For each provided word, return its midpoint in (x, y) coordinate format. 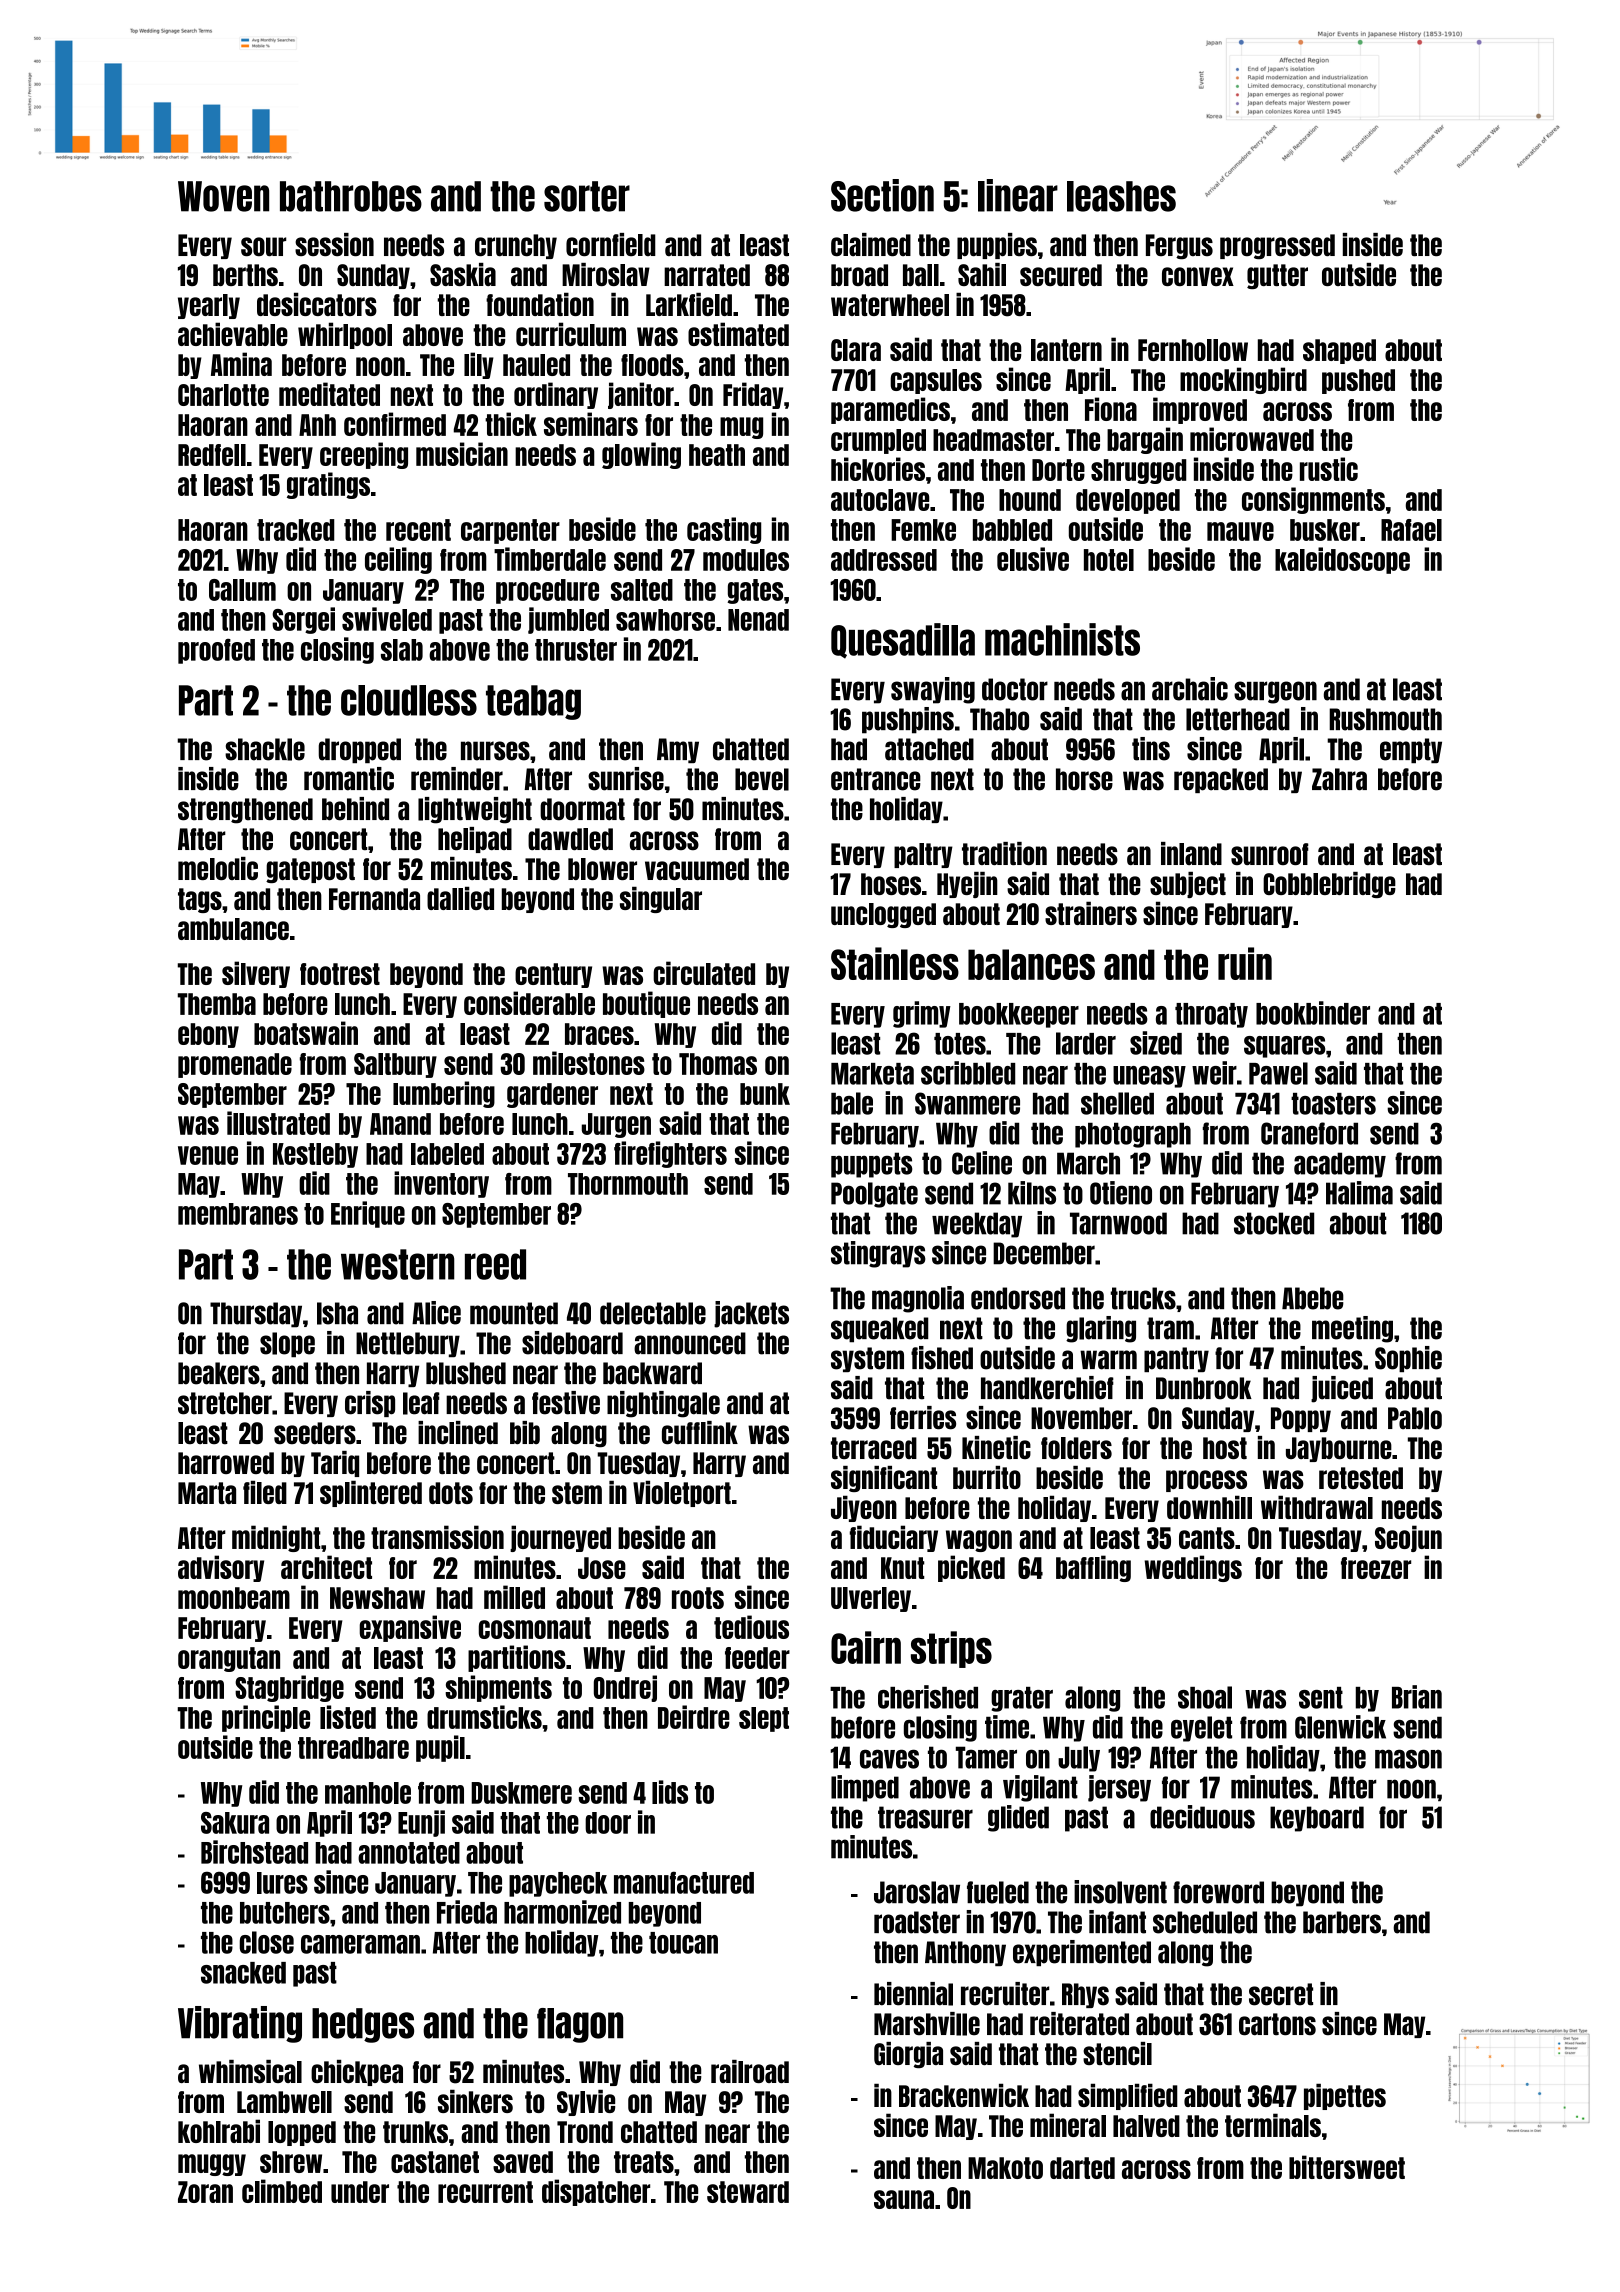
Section (882, 195)
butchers (285, 1913)
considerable (529, 1003)
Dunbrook (1204, 1388)
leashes (1121, 196)
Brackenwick (964, 2095)
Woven (223, 196)
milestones (589, 1063)
